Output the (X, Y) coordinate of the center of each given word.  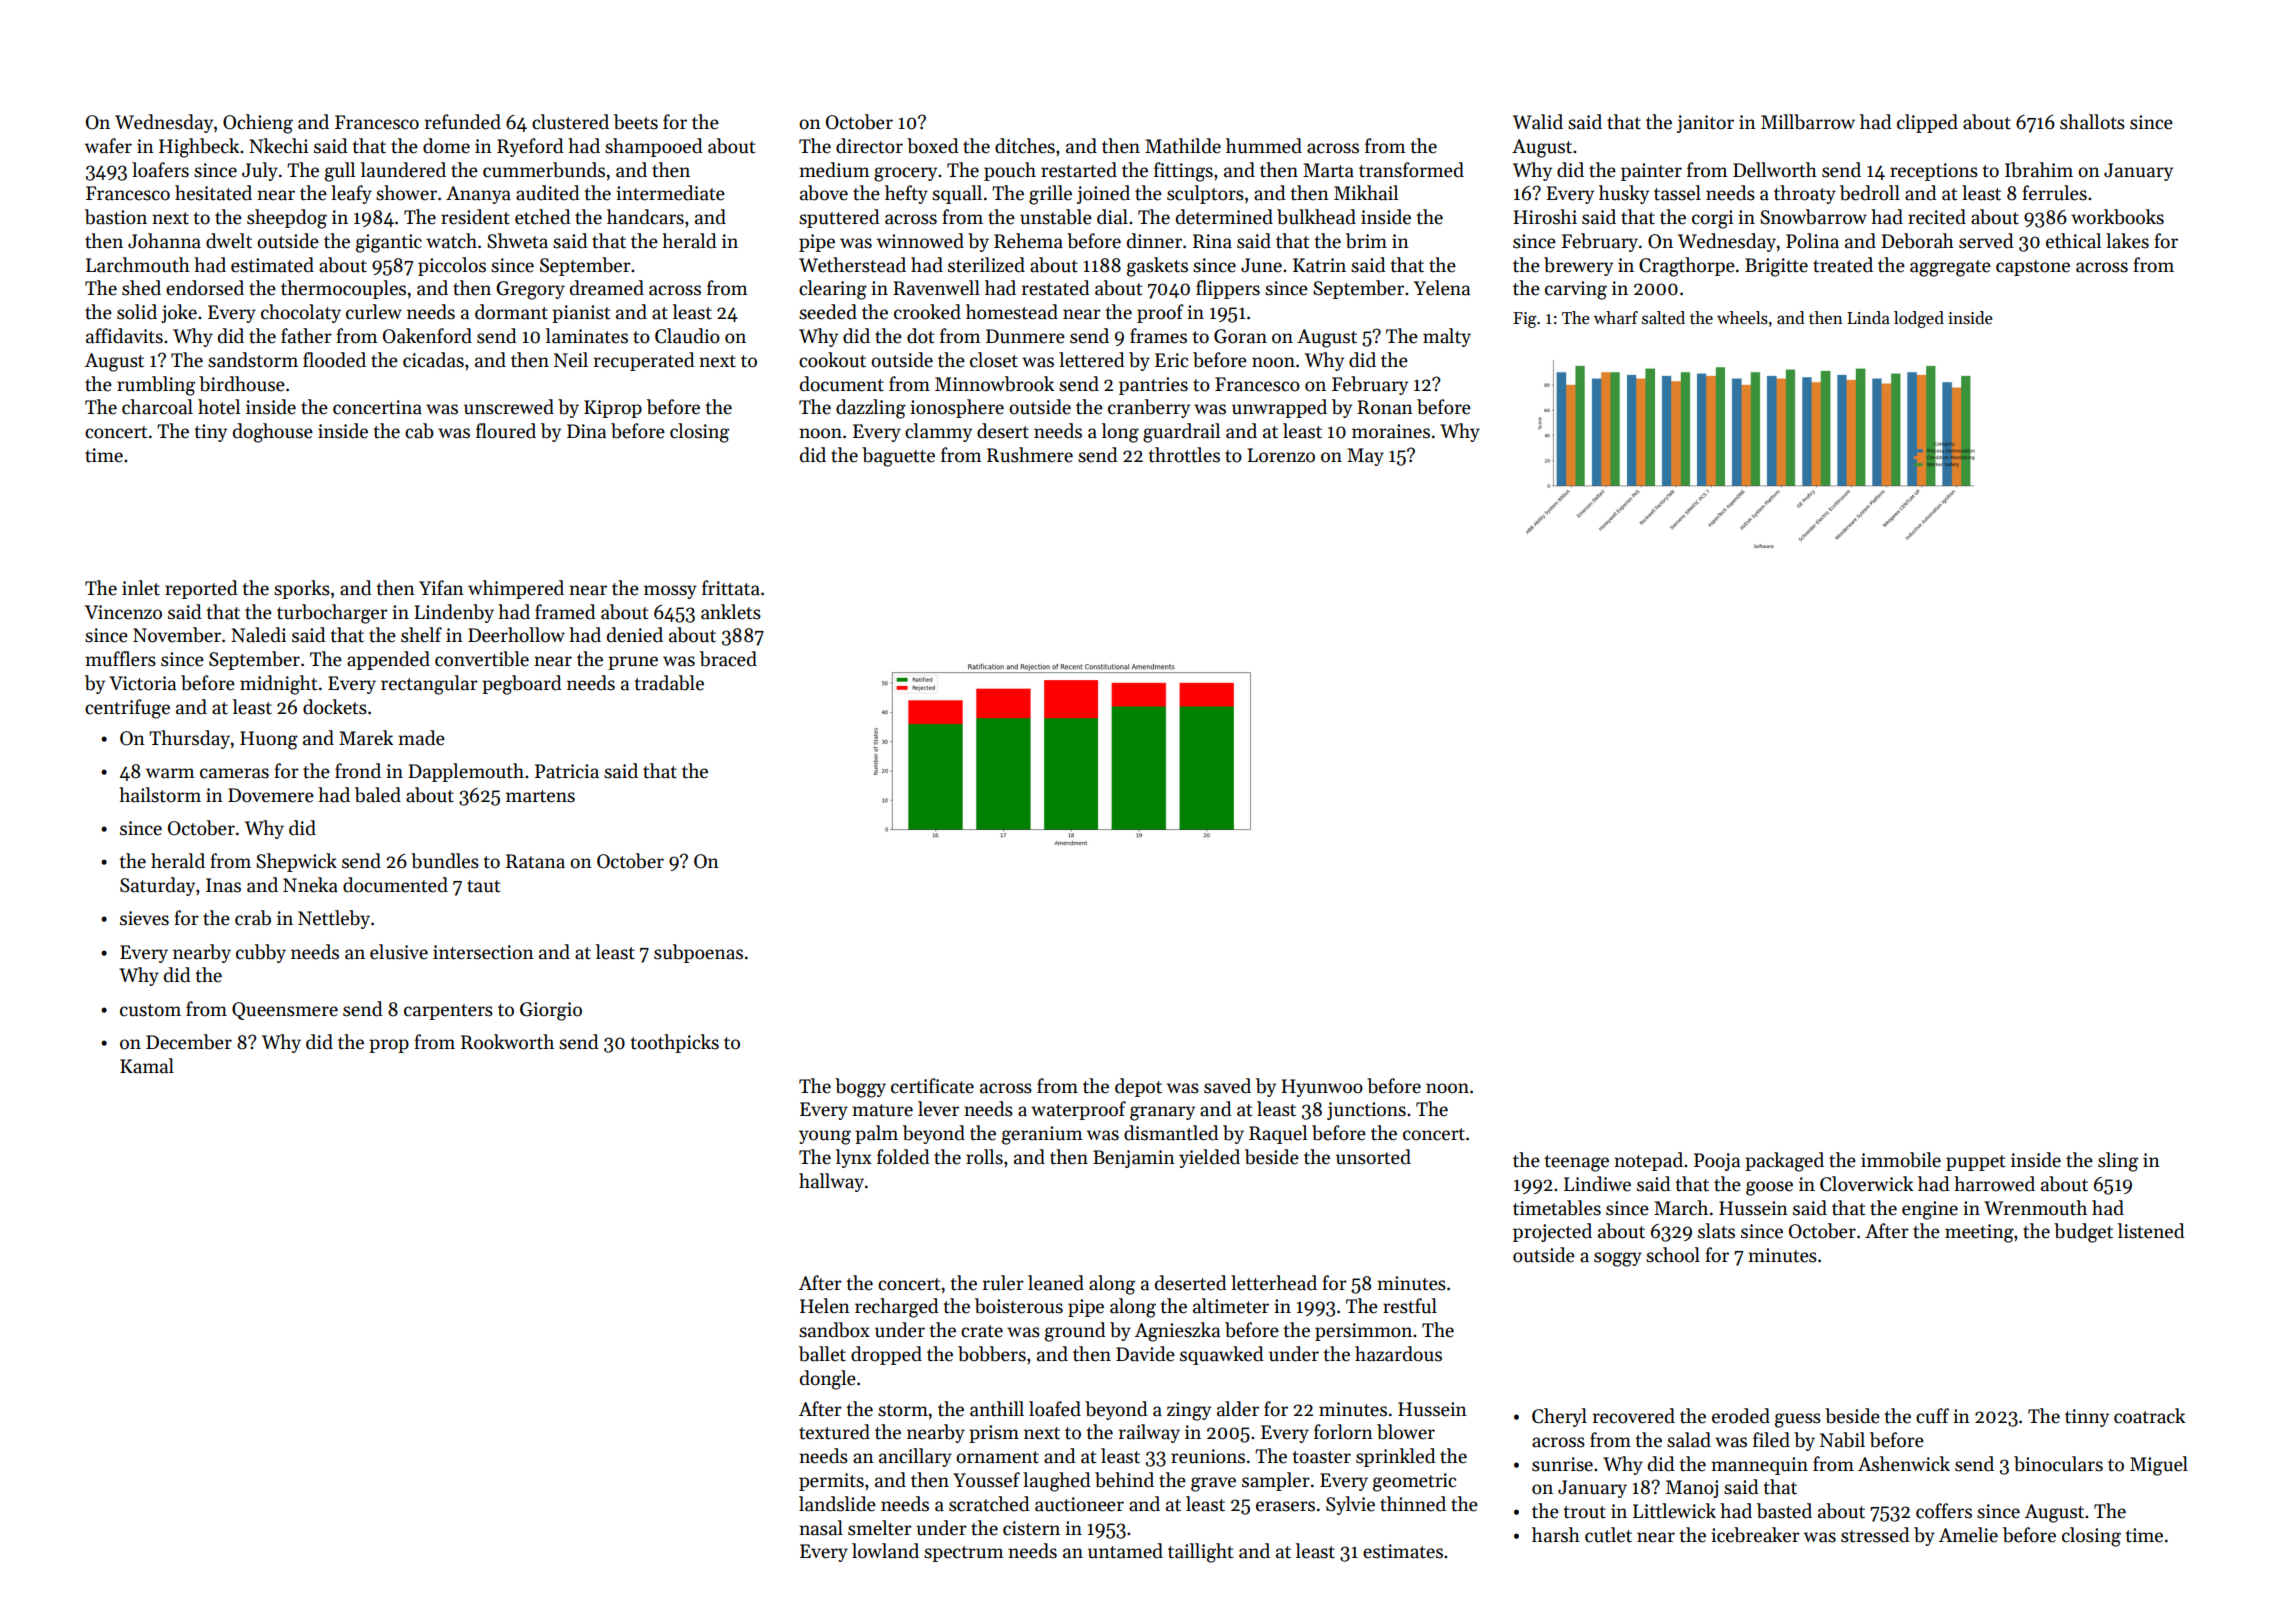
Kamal (147, 1066)
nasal (821, 1528)
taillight (1200, 1553)
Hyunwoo (1322, 1088)
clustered (570, 122)
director (869, 146)
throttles (1184, 455)
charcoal (157, 407)
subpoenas (698, 953)
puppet (1975, 1163)
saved (1227, 1086)
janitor (1705, 124)
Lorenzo (1281, 455)
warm (170, 773)
